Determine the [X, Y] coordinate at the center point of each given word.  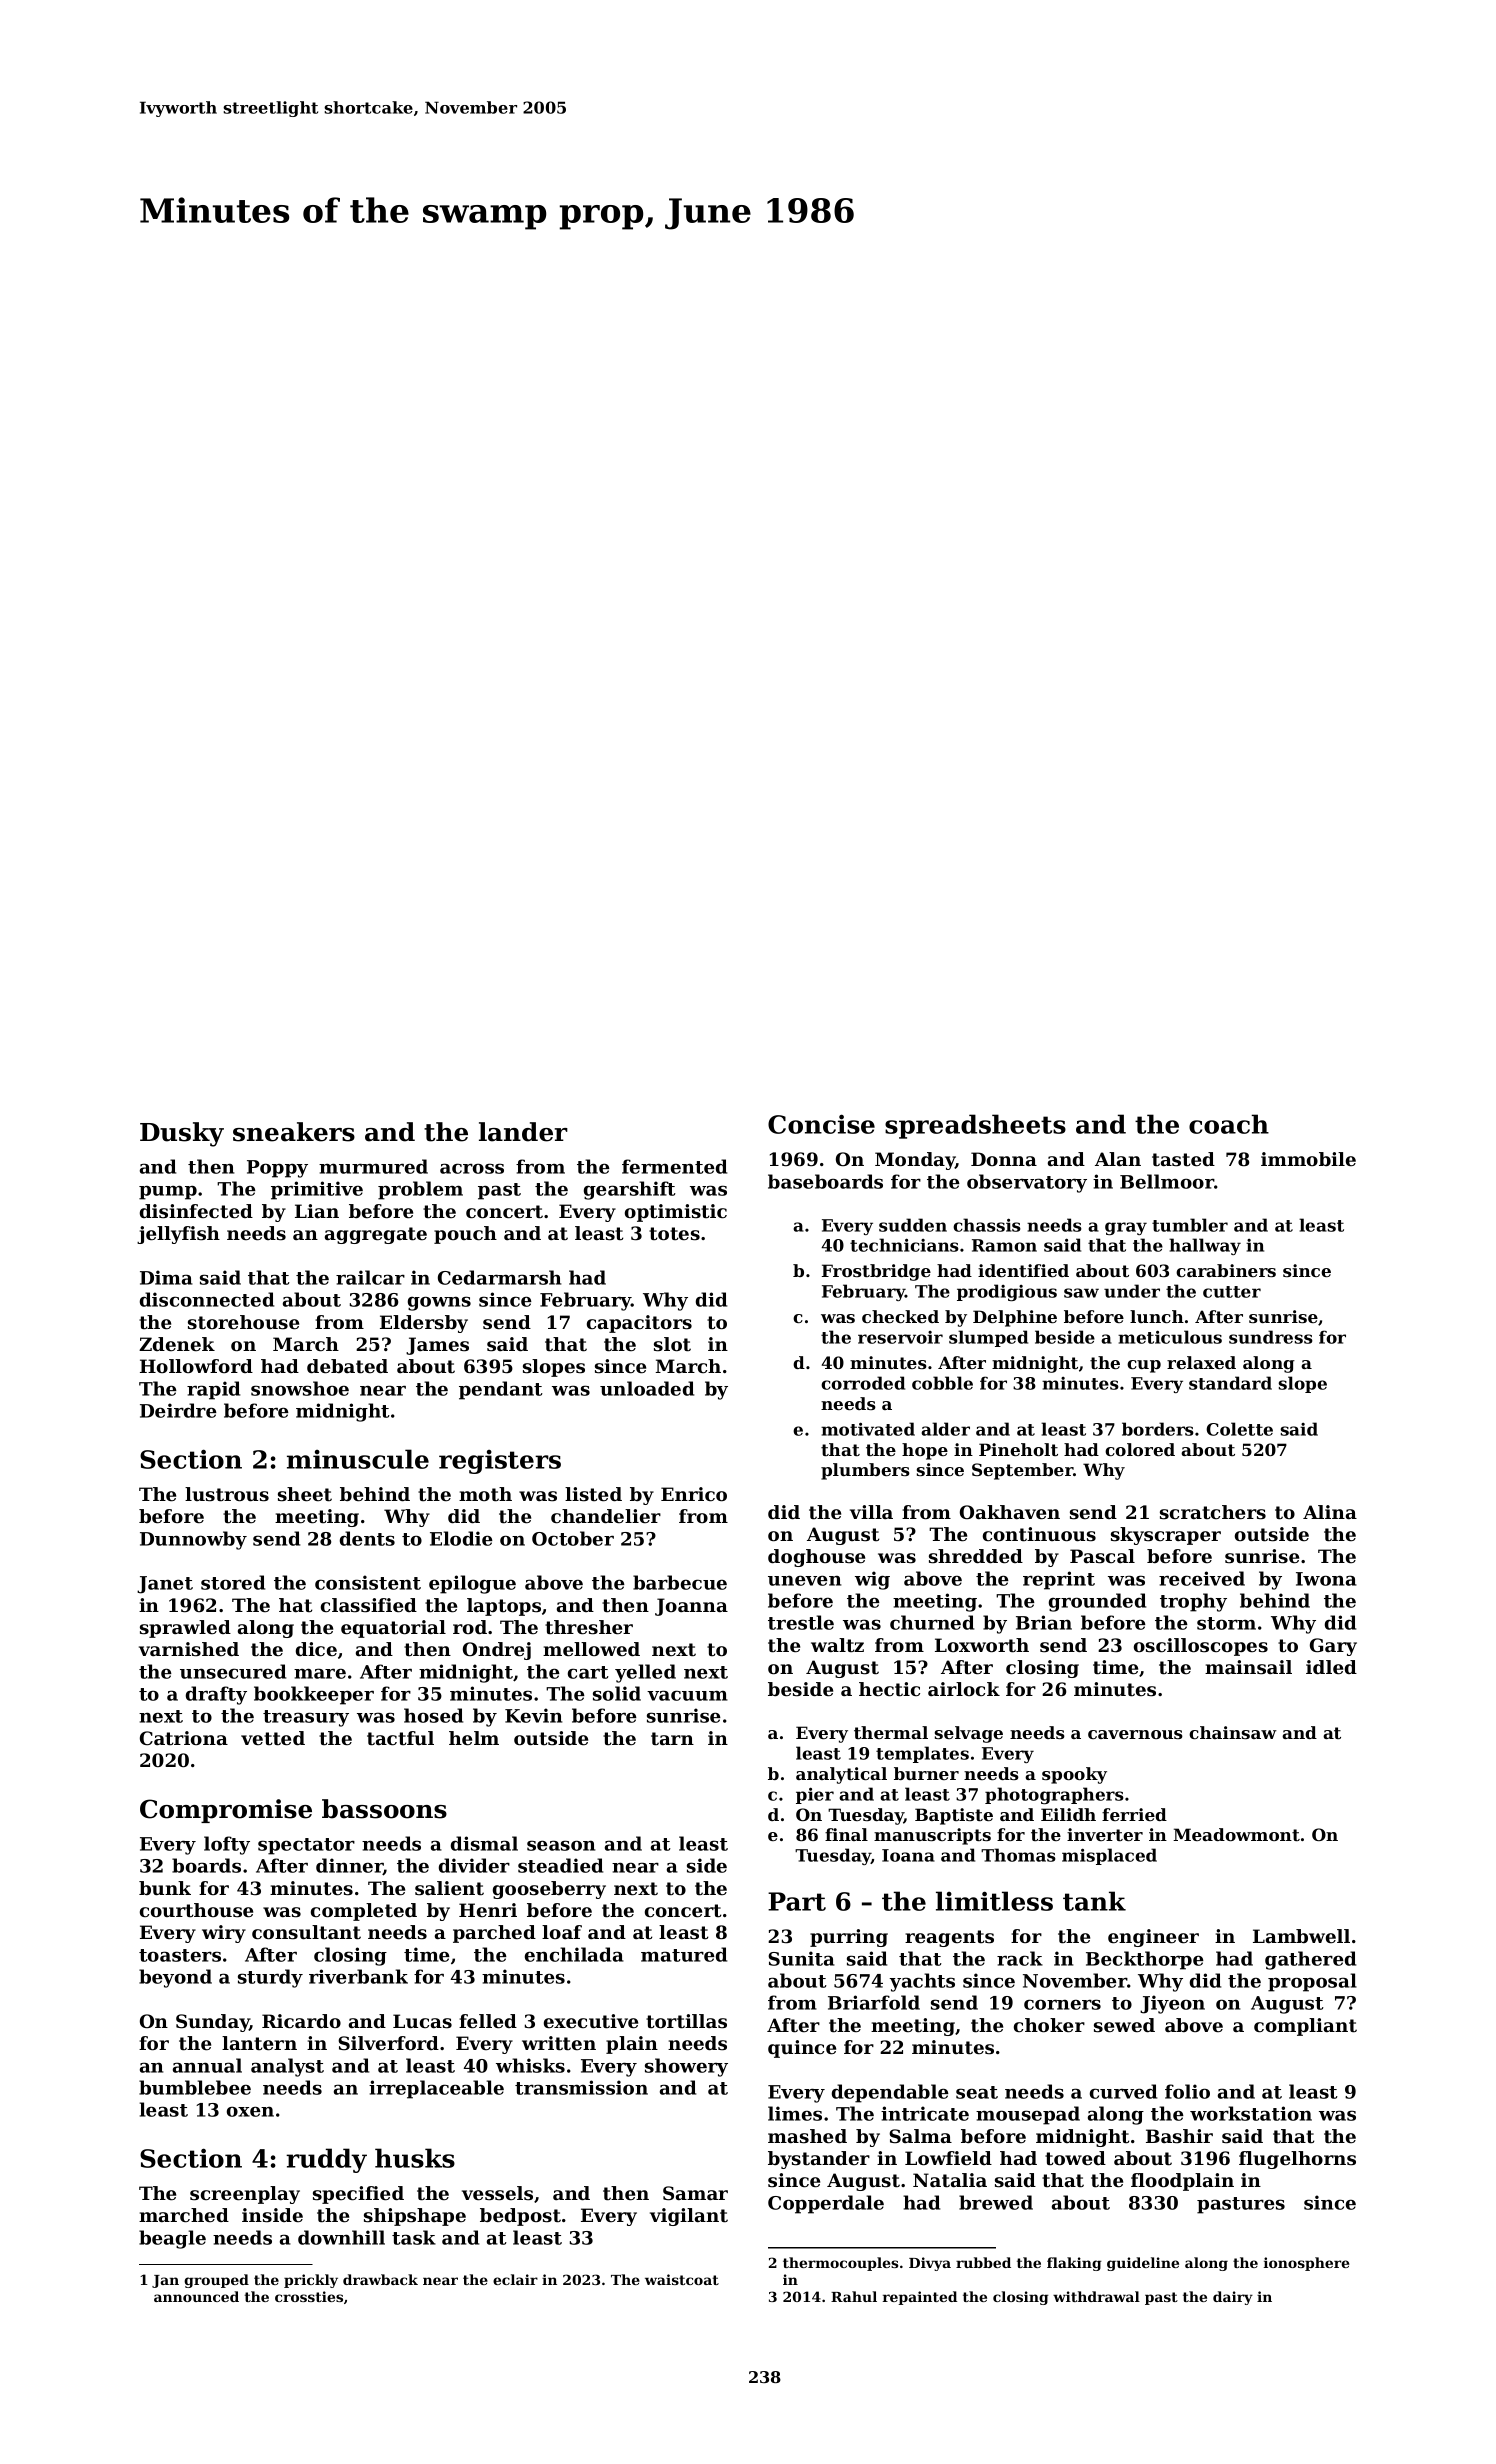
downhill [341, 2237]
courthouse [196, 1910]
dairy [1233, 2298]
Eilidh [1068, 1814]
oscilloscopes [1201, 1647]
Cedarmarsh [499, 1277]
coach [1229, 1124]
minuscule [358, 1459]
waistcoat [682, 2279]
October [573, 1538]
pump [168, 1192]
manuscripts [932, 1836]
